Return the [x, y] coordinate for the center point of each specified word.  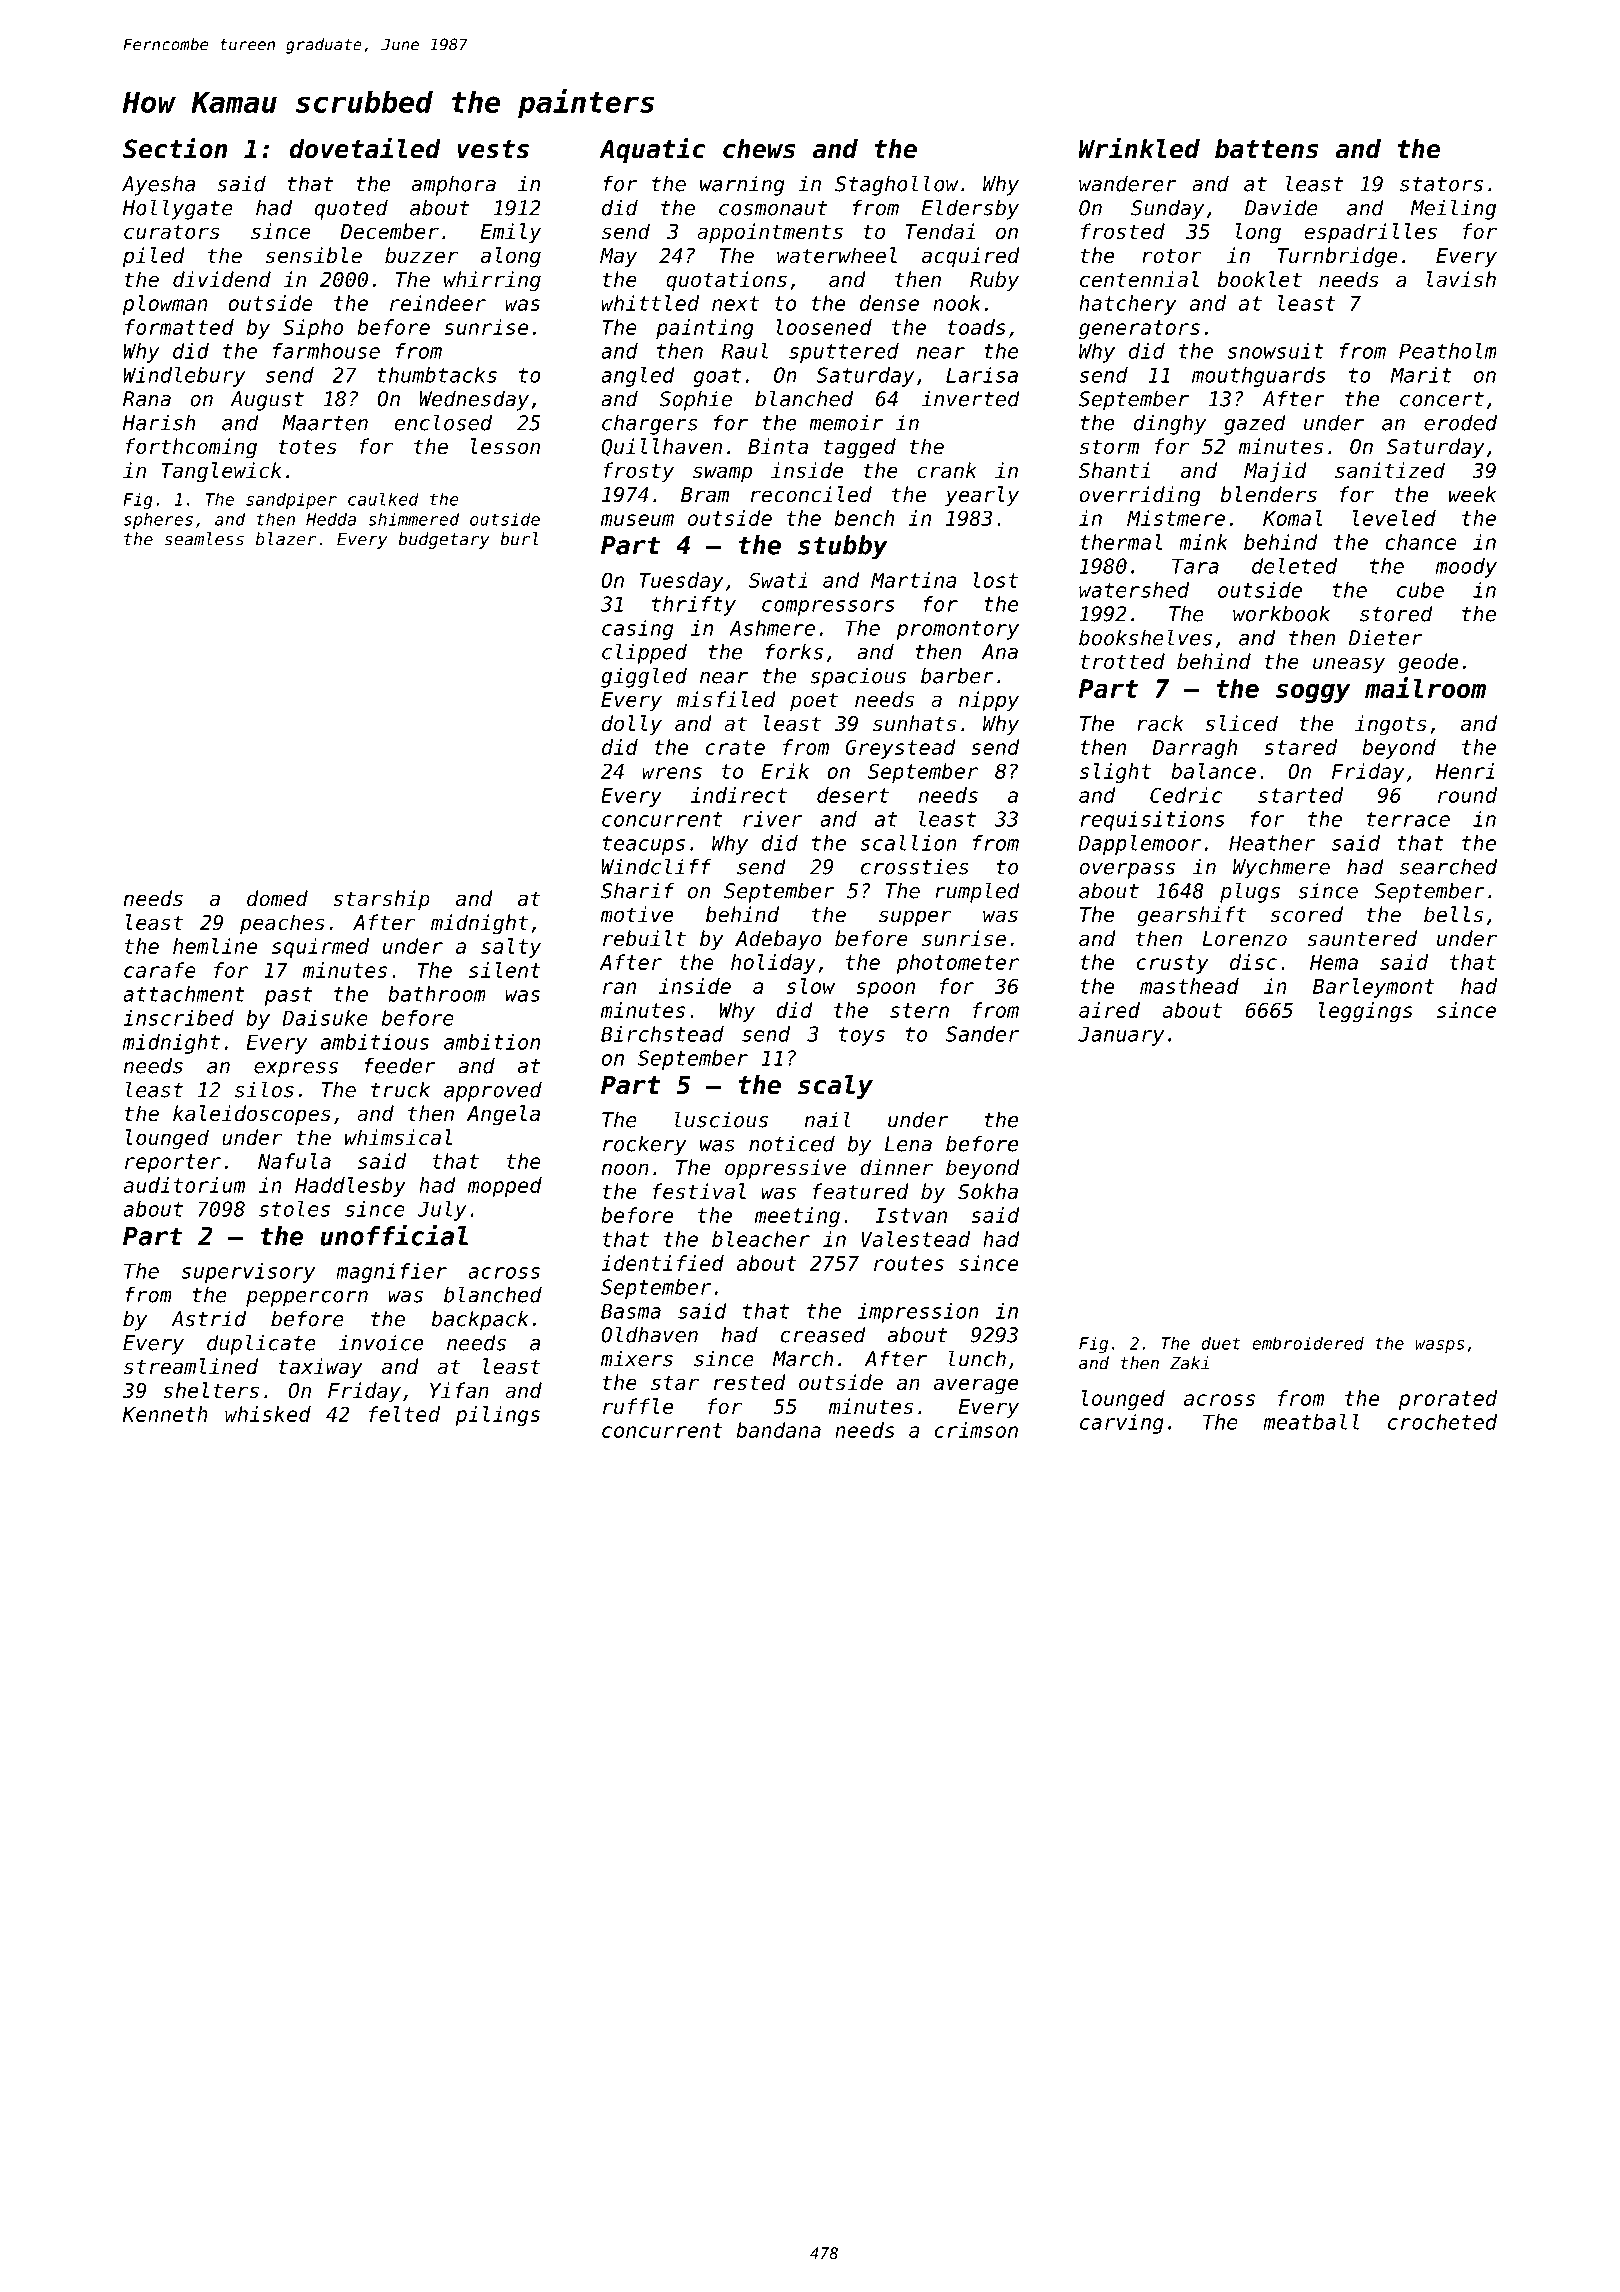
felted [404, 1414]
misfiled [726, 699]
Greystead [900, 749]
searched [1448, 866]
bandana [778, 1430]
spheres [158, 520]
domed [277, 898]
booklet [1259, 279]
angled [638, 377]
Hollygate [178, 209]
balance [1213, 771]
